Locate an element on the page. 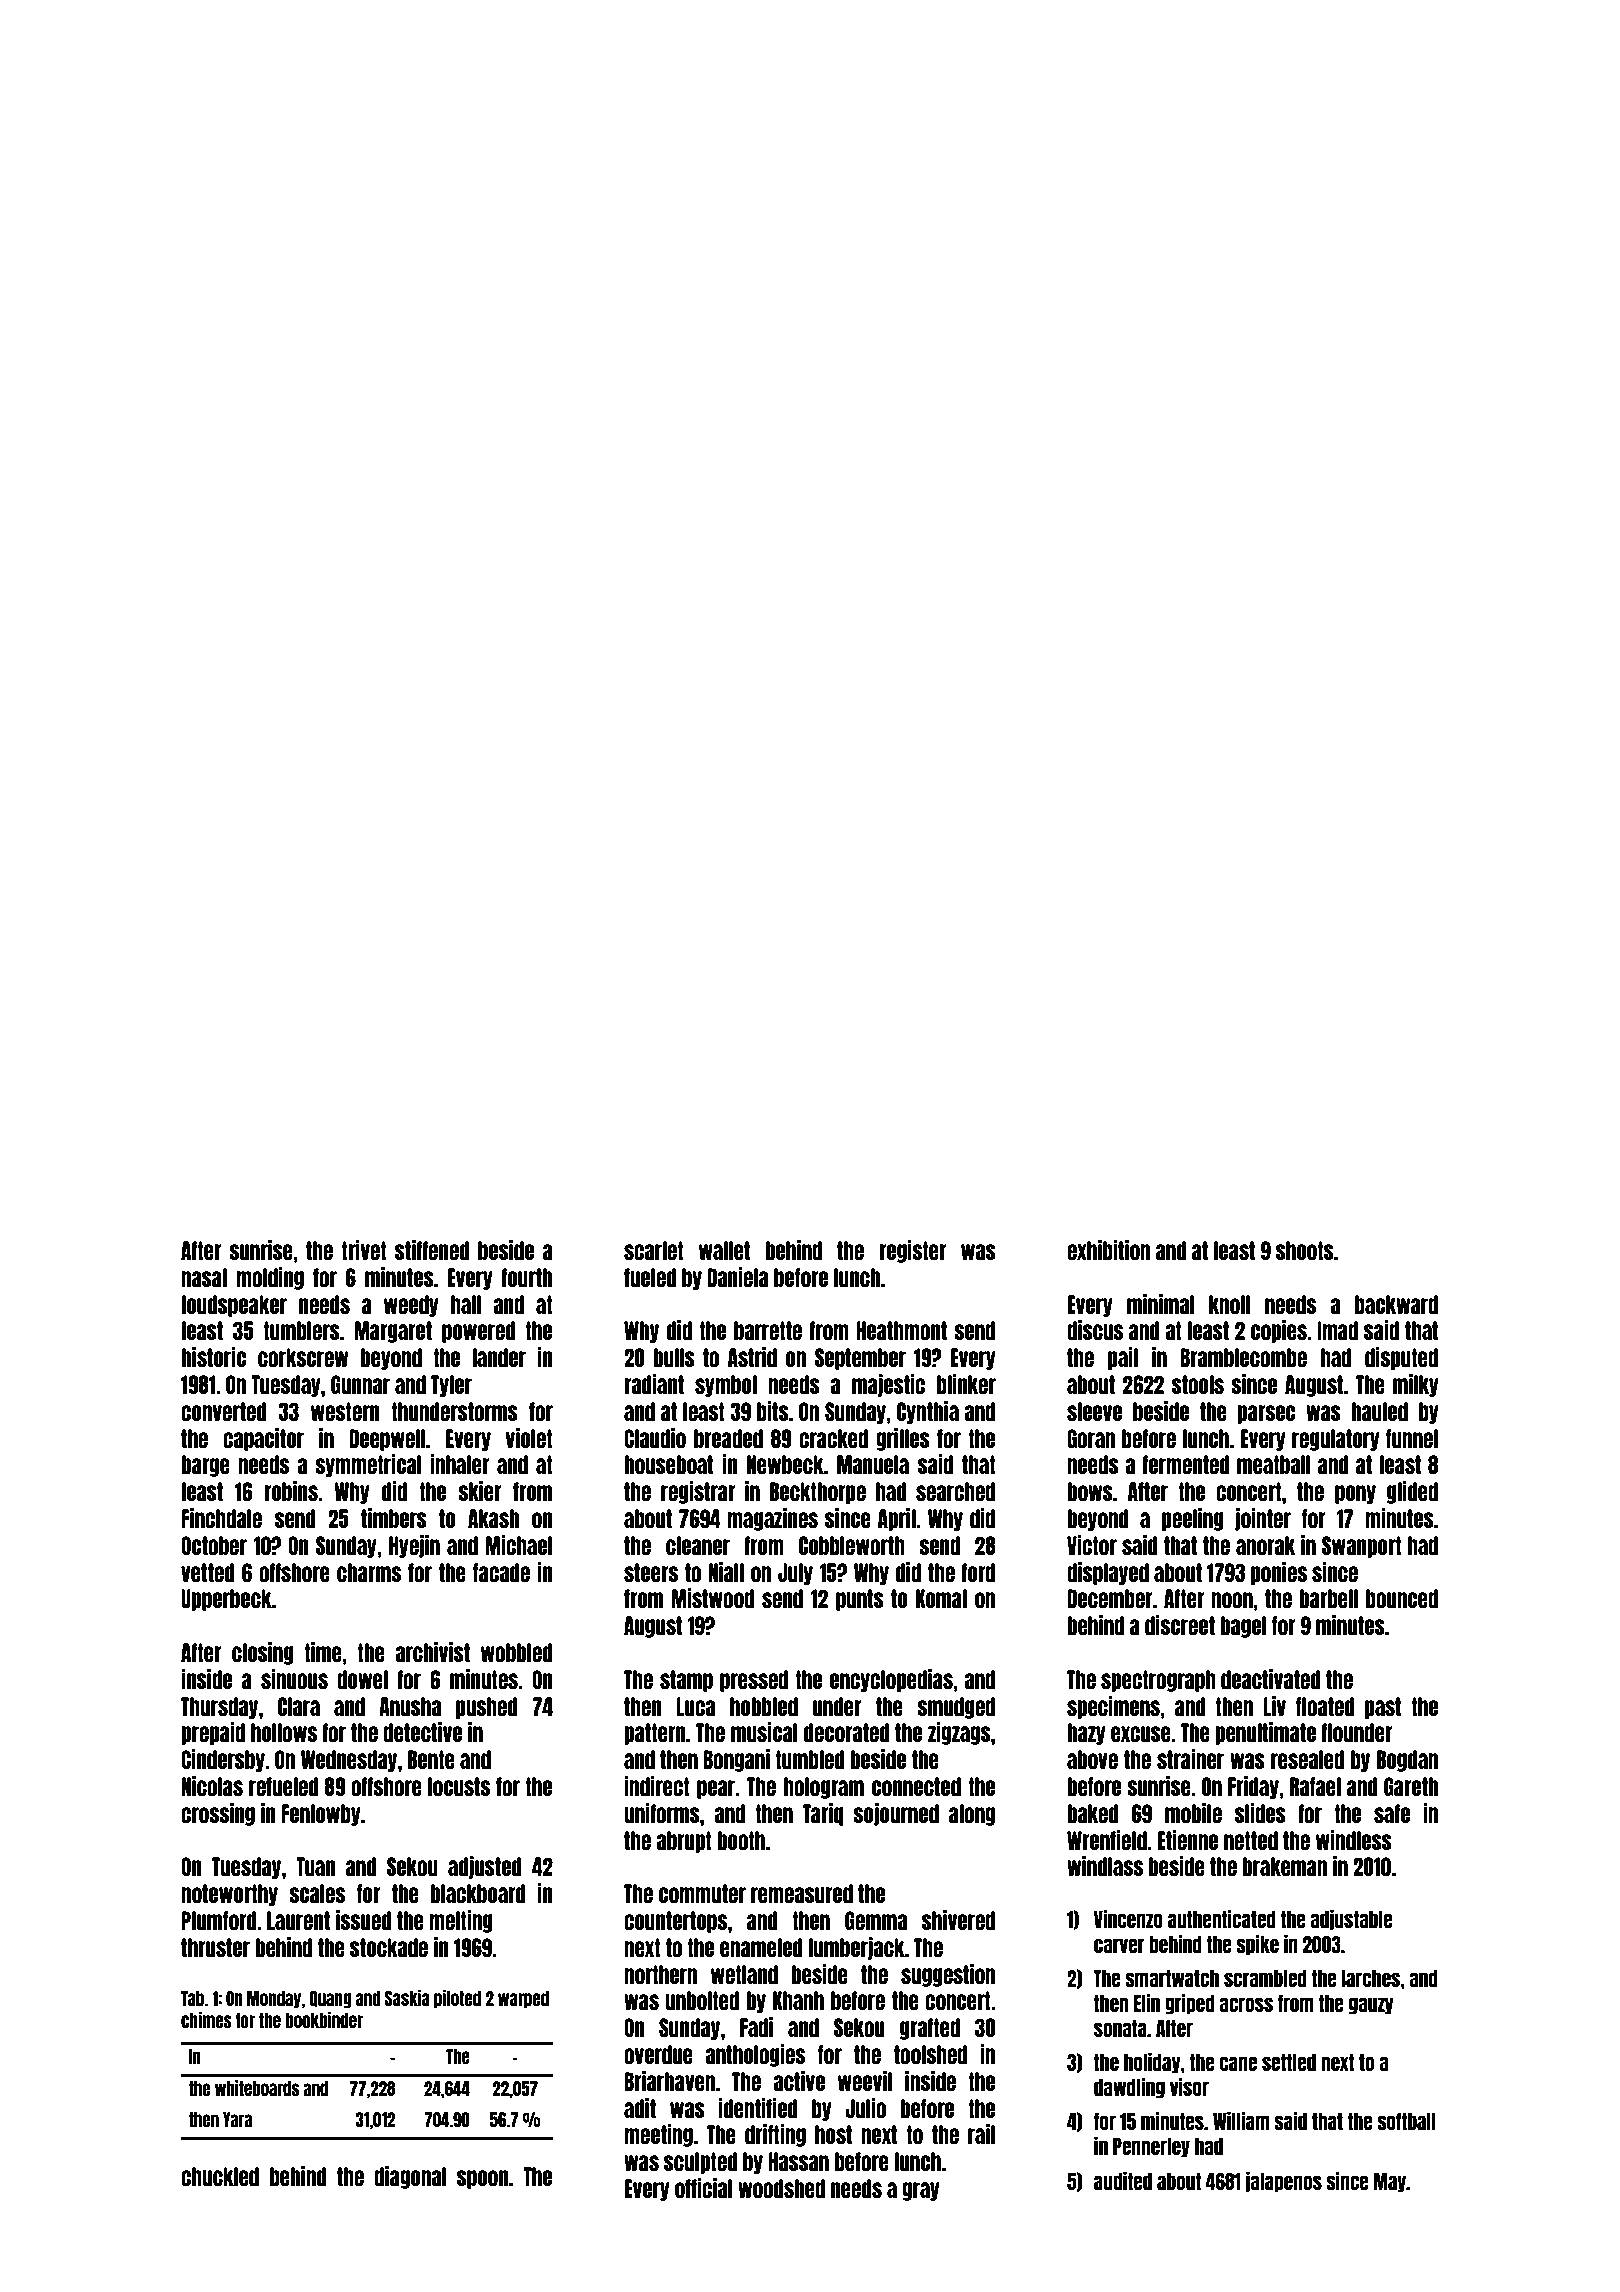 The height and width of the image is (2292, 1620). Yara is located at coordinates (237, 2119).
